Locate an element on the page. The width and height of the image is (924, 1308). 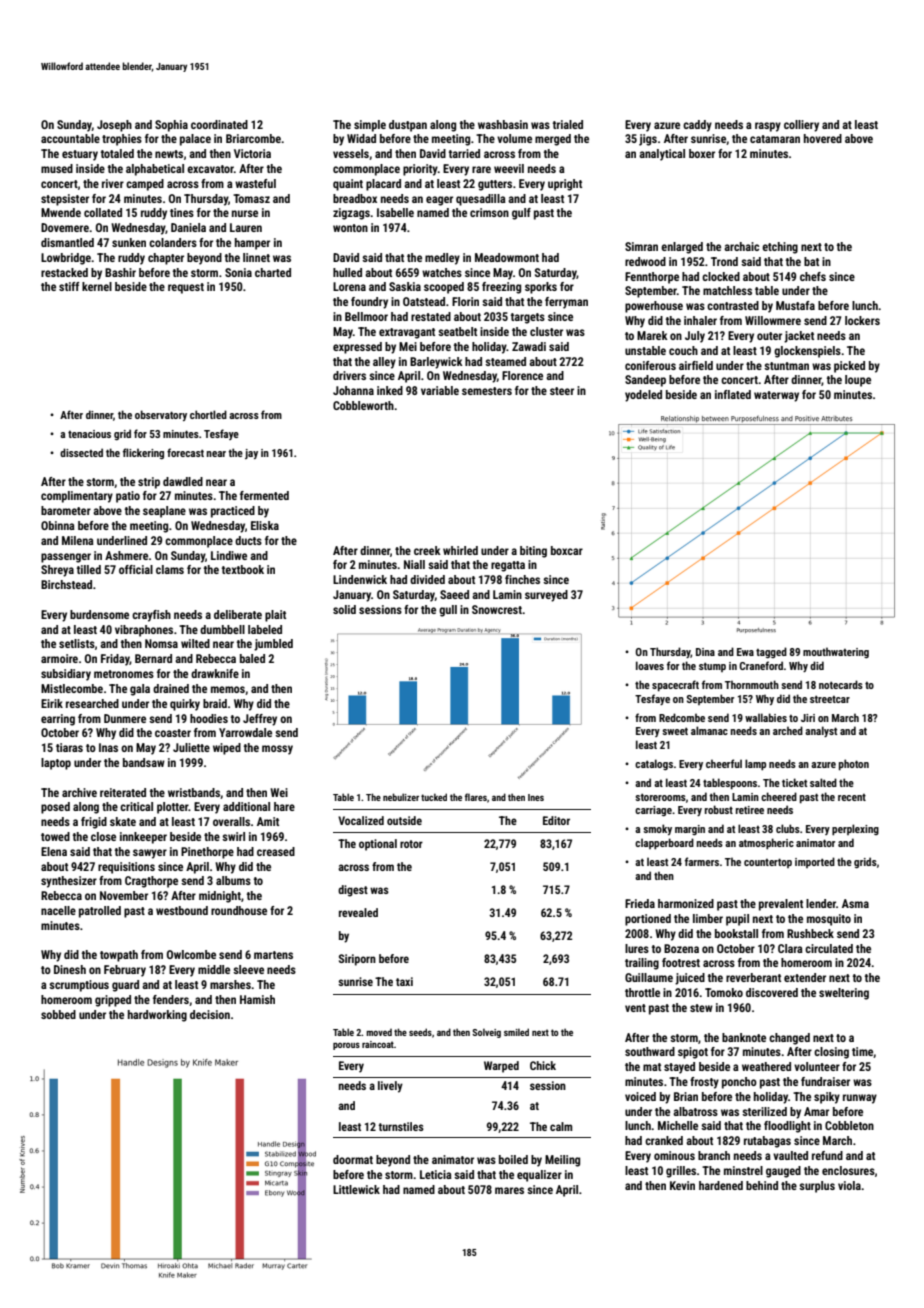
excavator is located at coordinates (210, 169).
